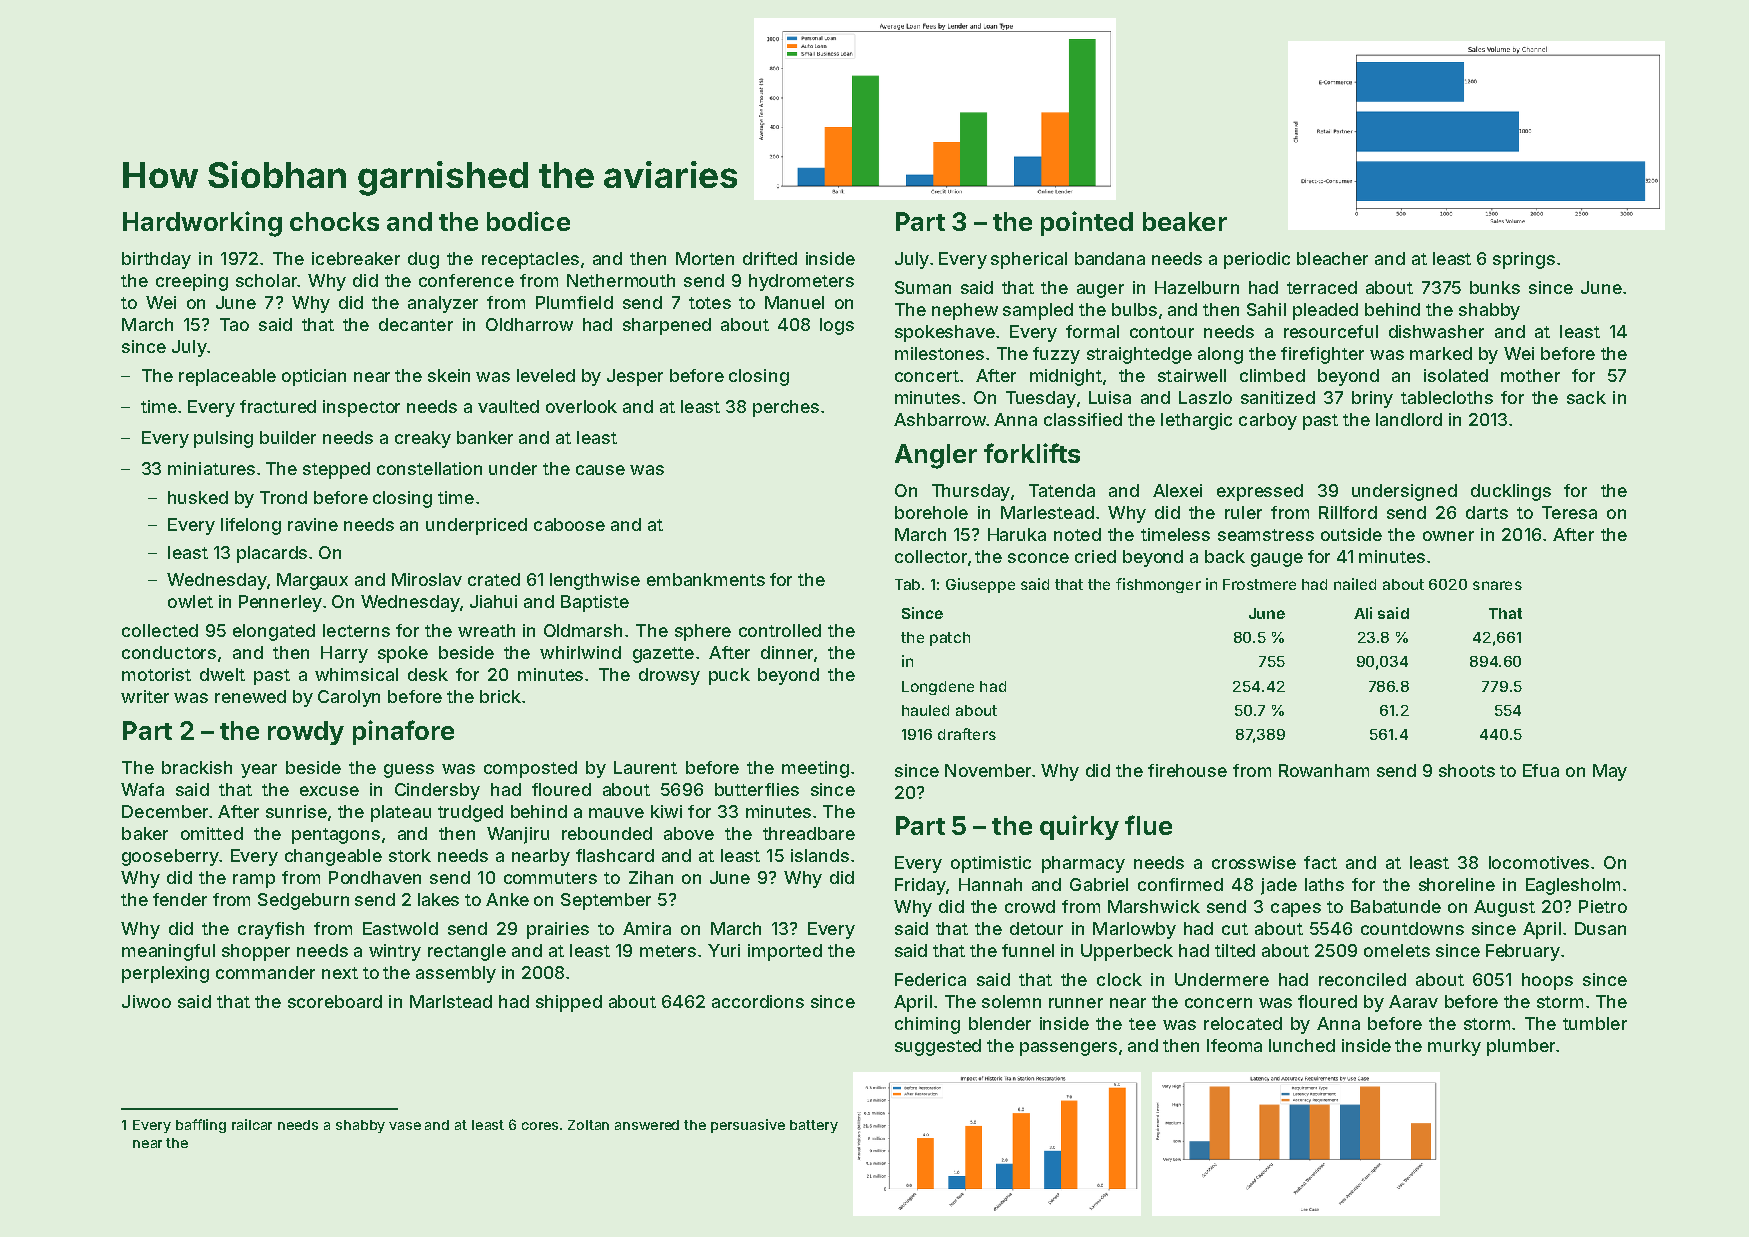 The width and height of the screenshot is (1749, 1237). Describe the element at coordinates (820, 855) in the screenshot. I see `islands` at that location.
